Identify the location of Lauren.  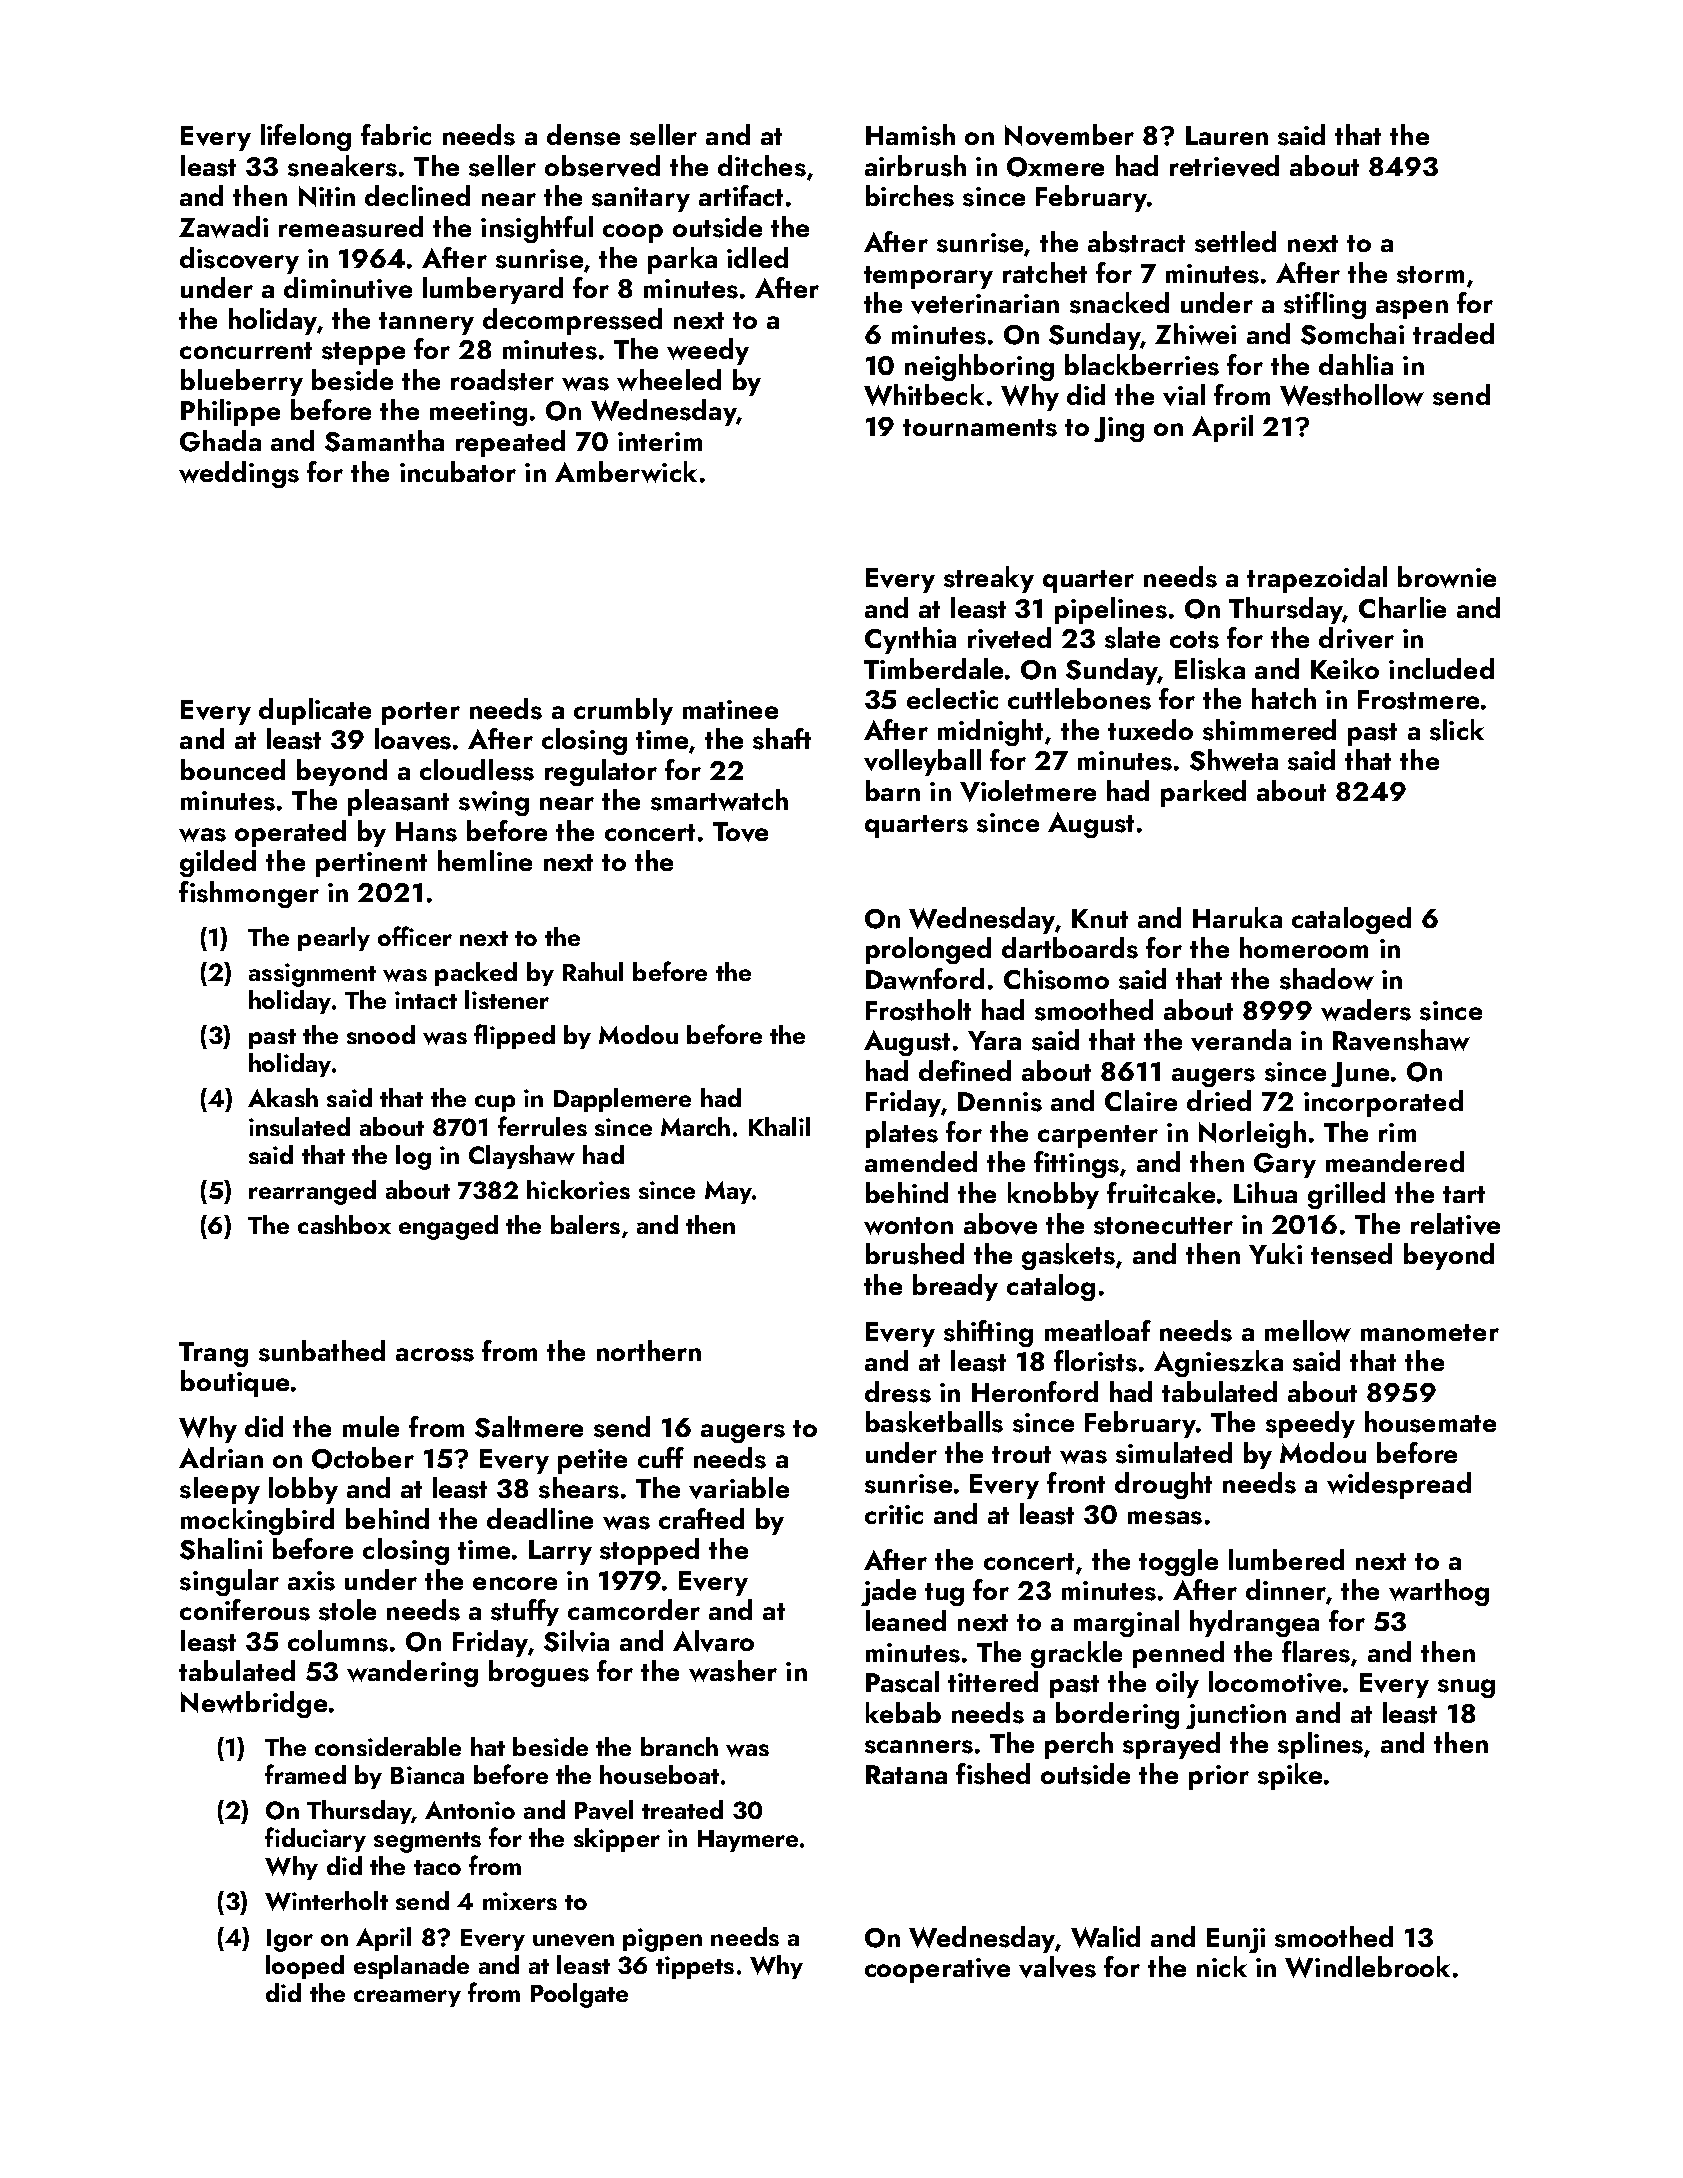
(1227, 135).
